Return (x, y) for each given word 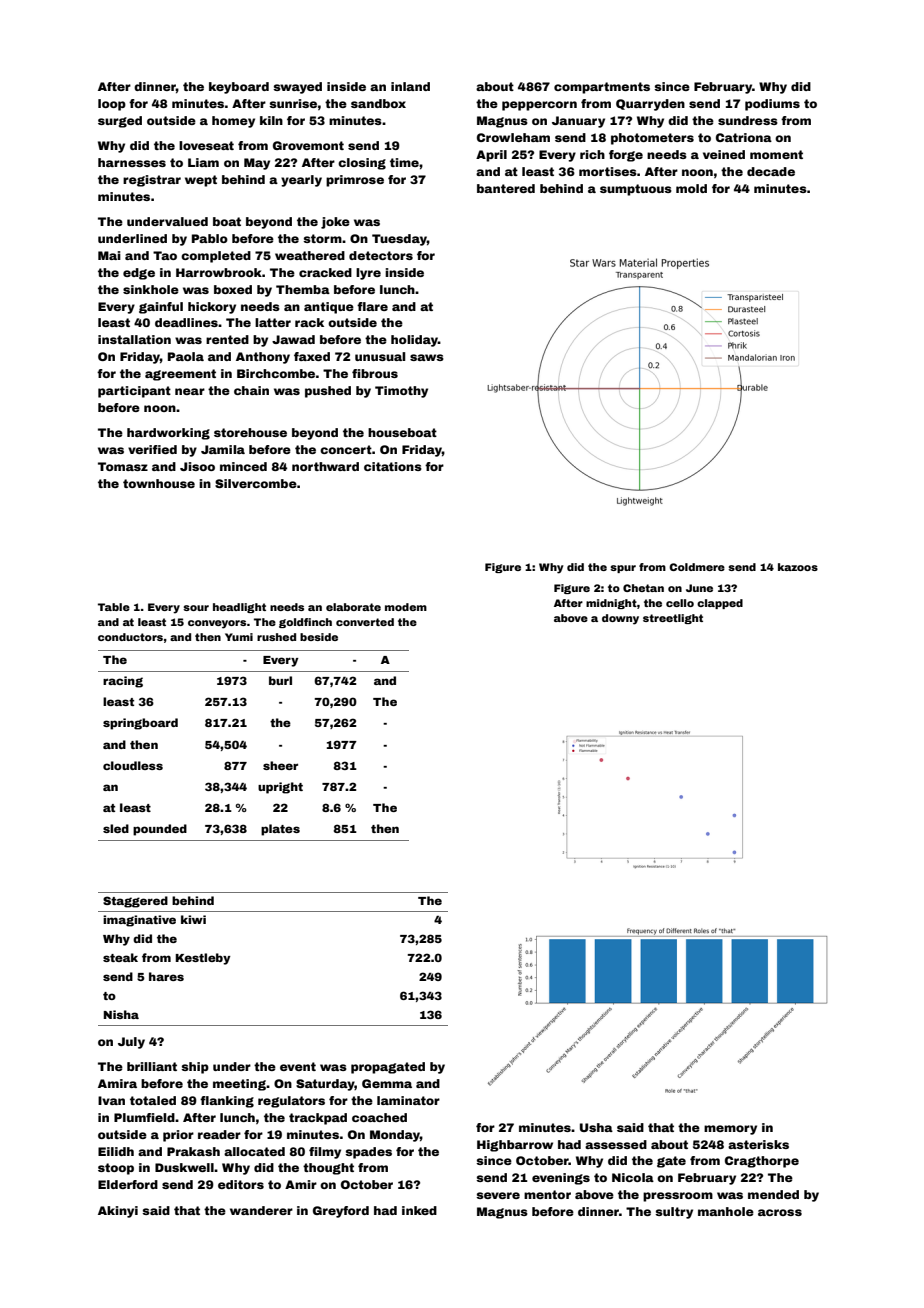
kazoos (798, 567)
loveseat (206, 145)
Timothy (401, 392)
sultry (674, 1213)
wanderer (261, 1210)
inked (419, 1210)
